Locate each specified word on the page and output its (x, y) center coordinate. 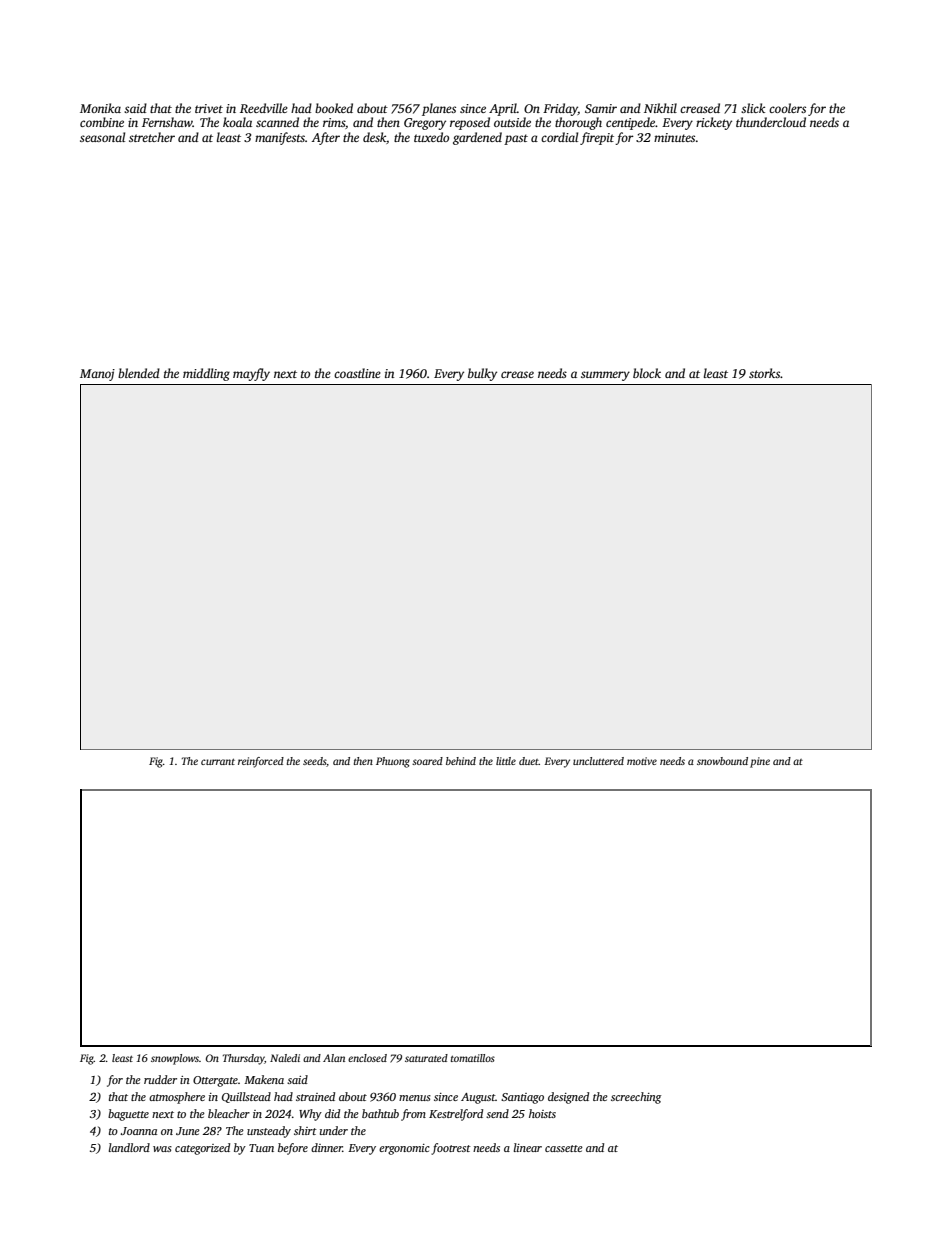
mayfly (251, 374)
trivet (209, 108)
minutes (674, 137)
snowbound (722, 761)
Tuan (261, 1148)
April (503, 109)
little (506, 761)
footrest (451, 1149)
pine (760, 762)
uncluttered (598, 761)
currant (218, 761)
